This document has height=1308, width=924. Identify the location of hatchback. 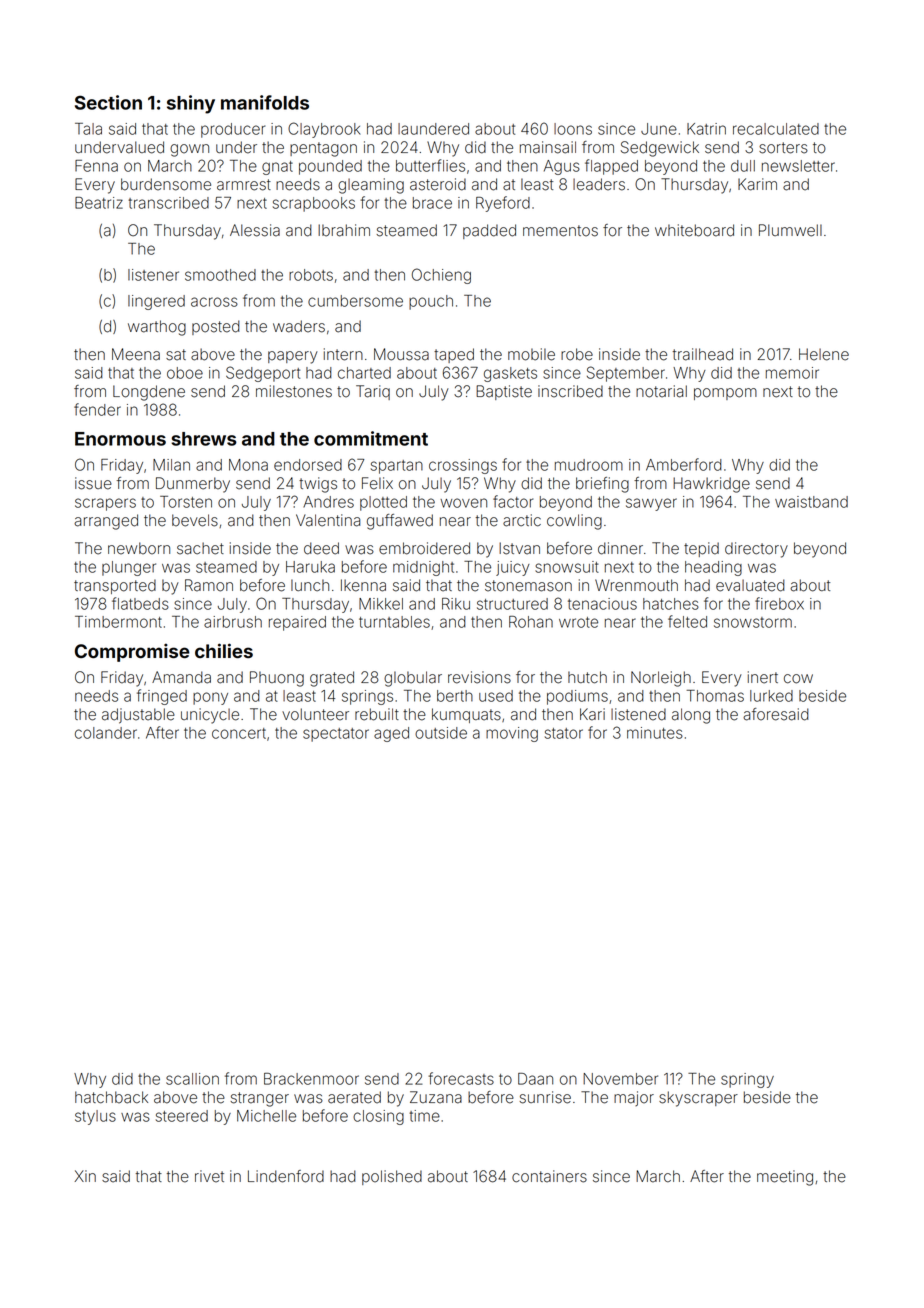
(111, 1097).
